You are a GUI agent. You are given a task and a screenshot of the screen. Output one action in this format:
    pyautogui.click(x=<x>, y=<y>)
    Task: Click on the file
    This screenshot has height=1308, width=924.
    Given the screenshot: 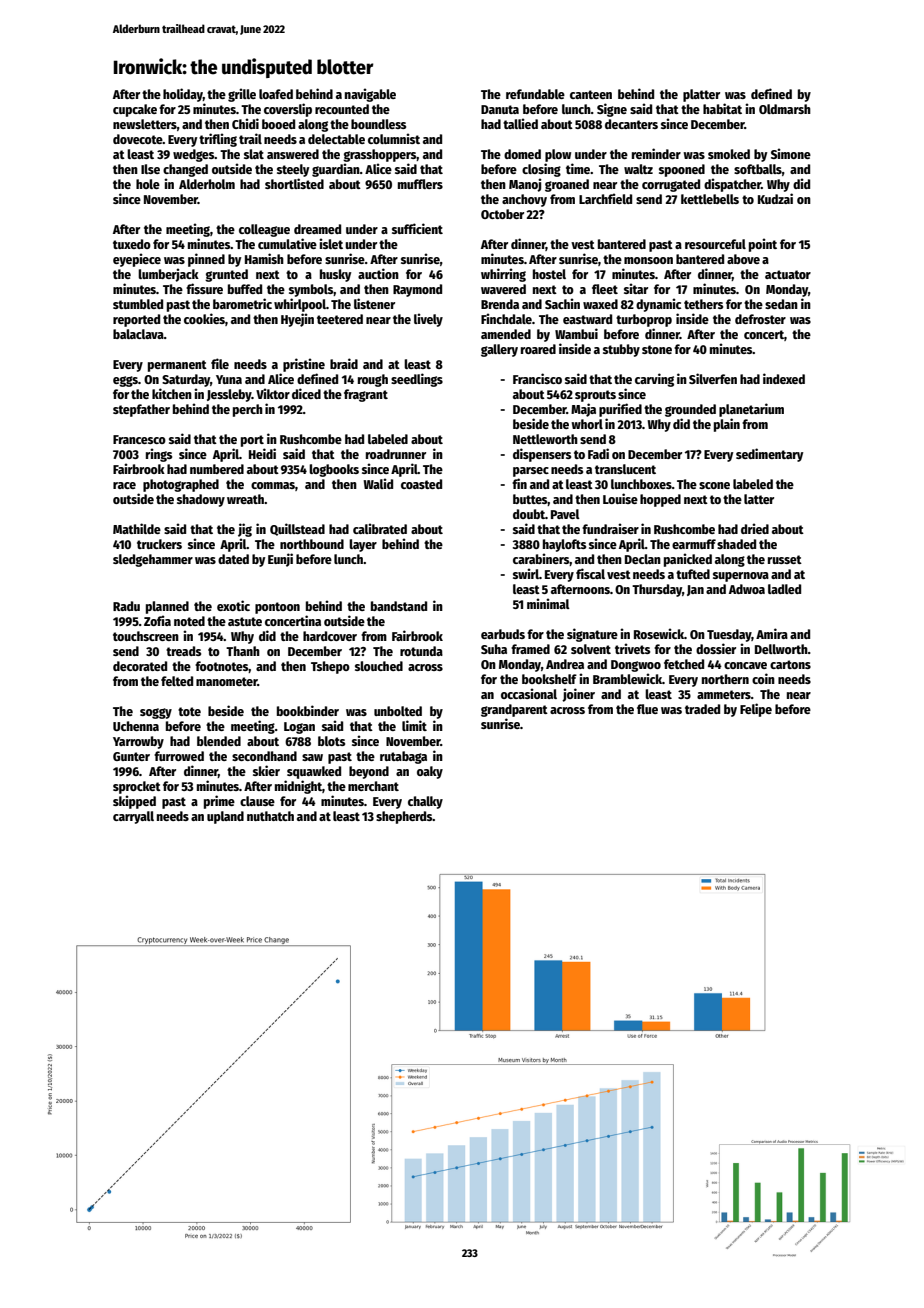 What is the action you would take?
    pyautogui.click(x=220, y=363)
